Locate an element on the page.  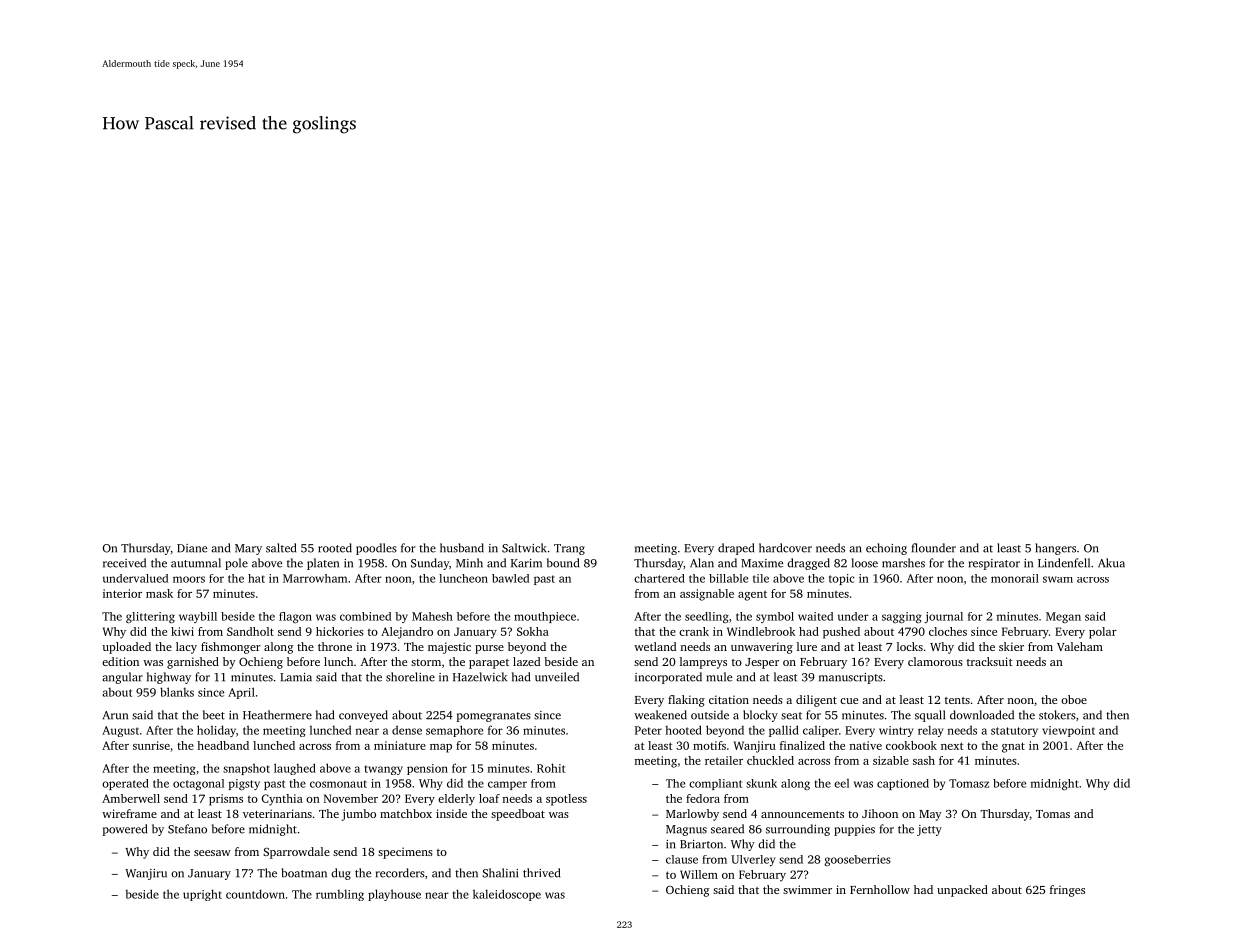
August is located at coordinates (120, 731).
